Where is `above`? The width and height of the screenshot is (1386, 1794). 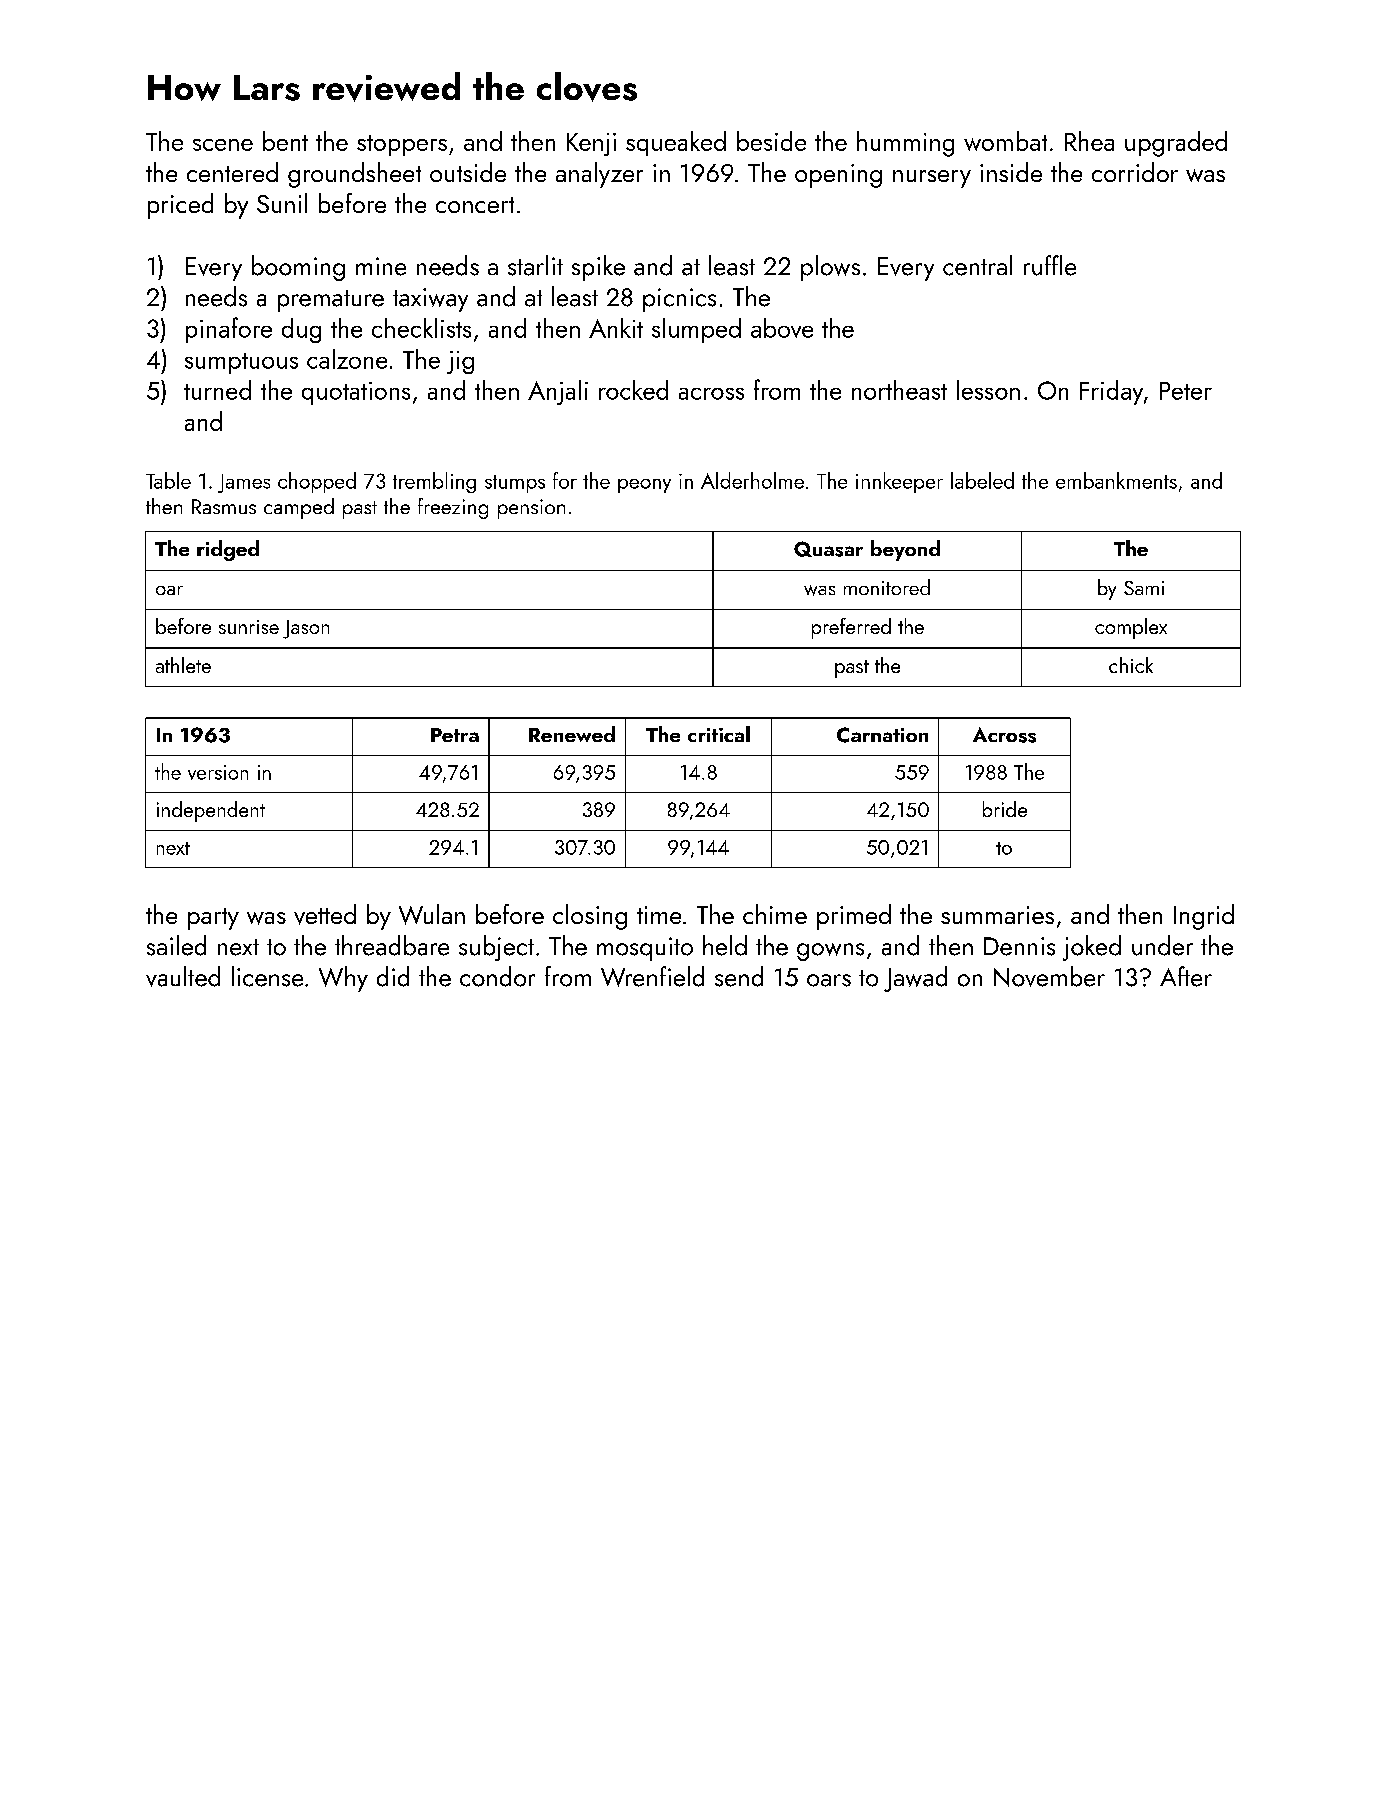
above is located at coordinates (782, 328).
